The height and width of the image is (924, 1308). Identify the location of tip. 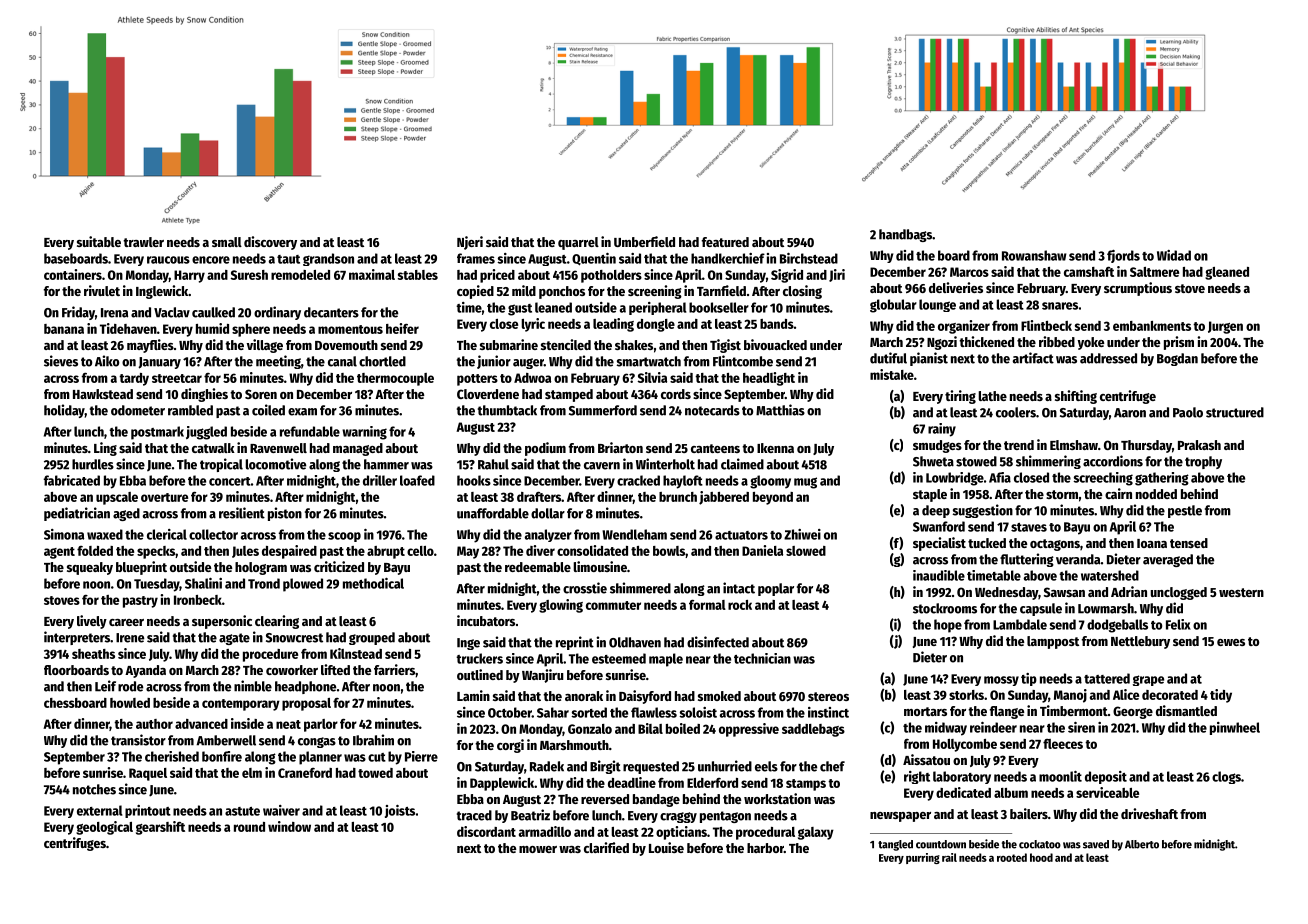
(1029, 679).
